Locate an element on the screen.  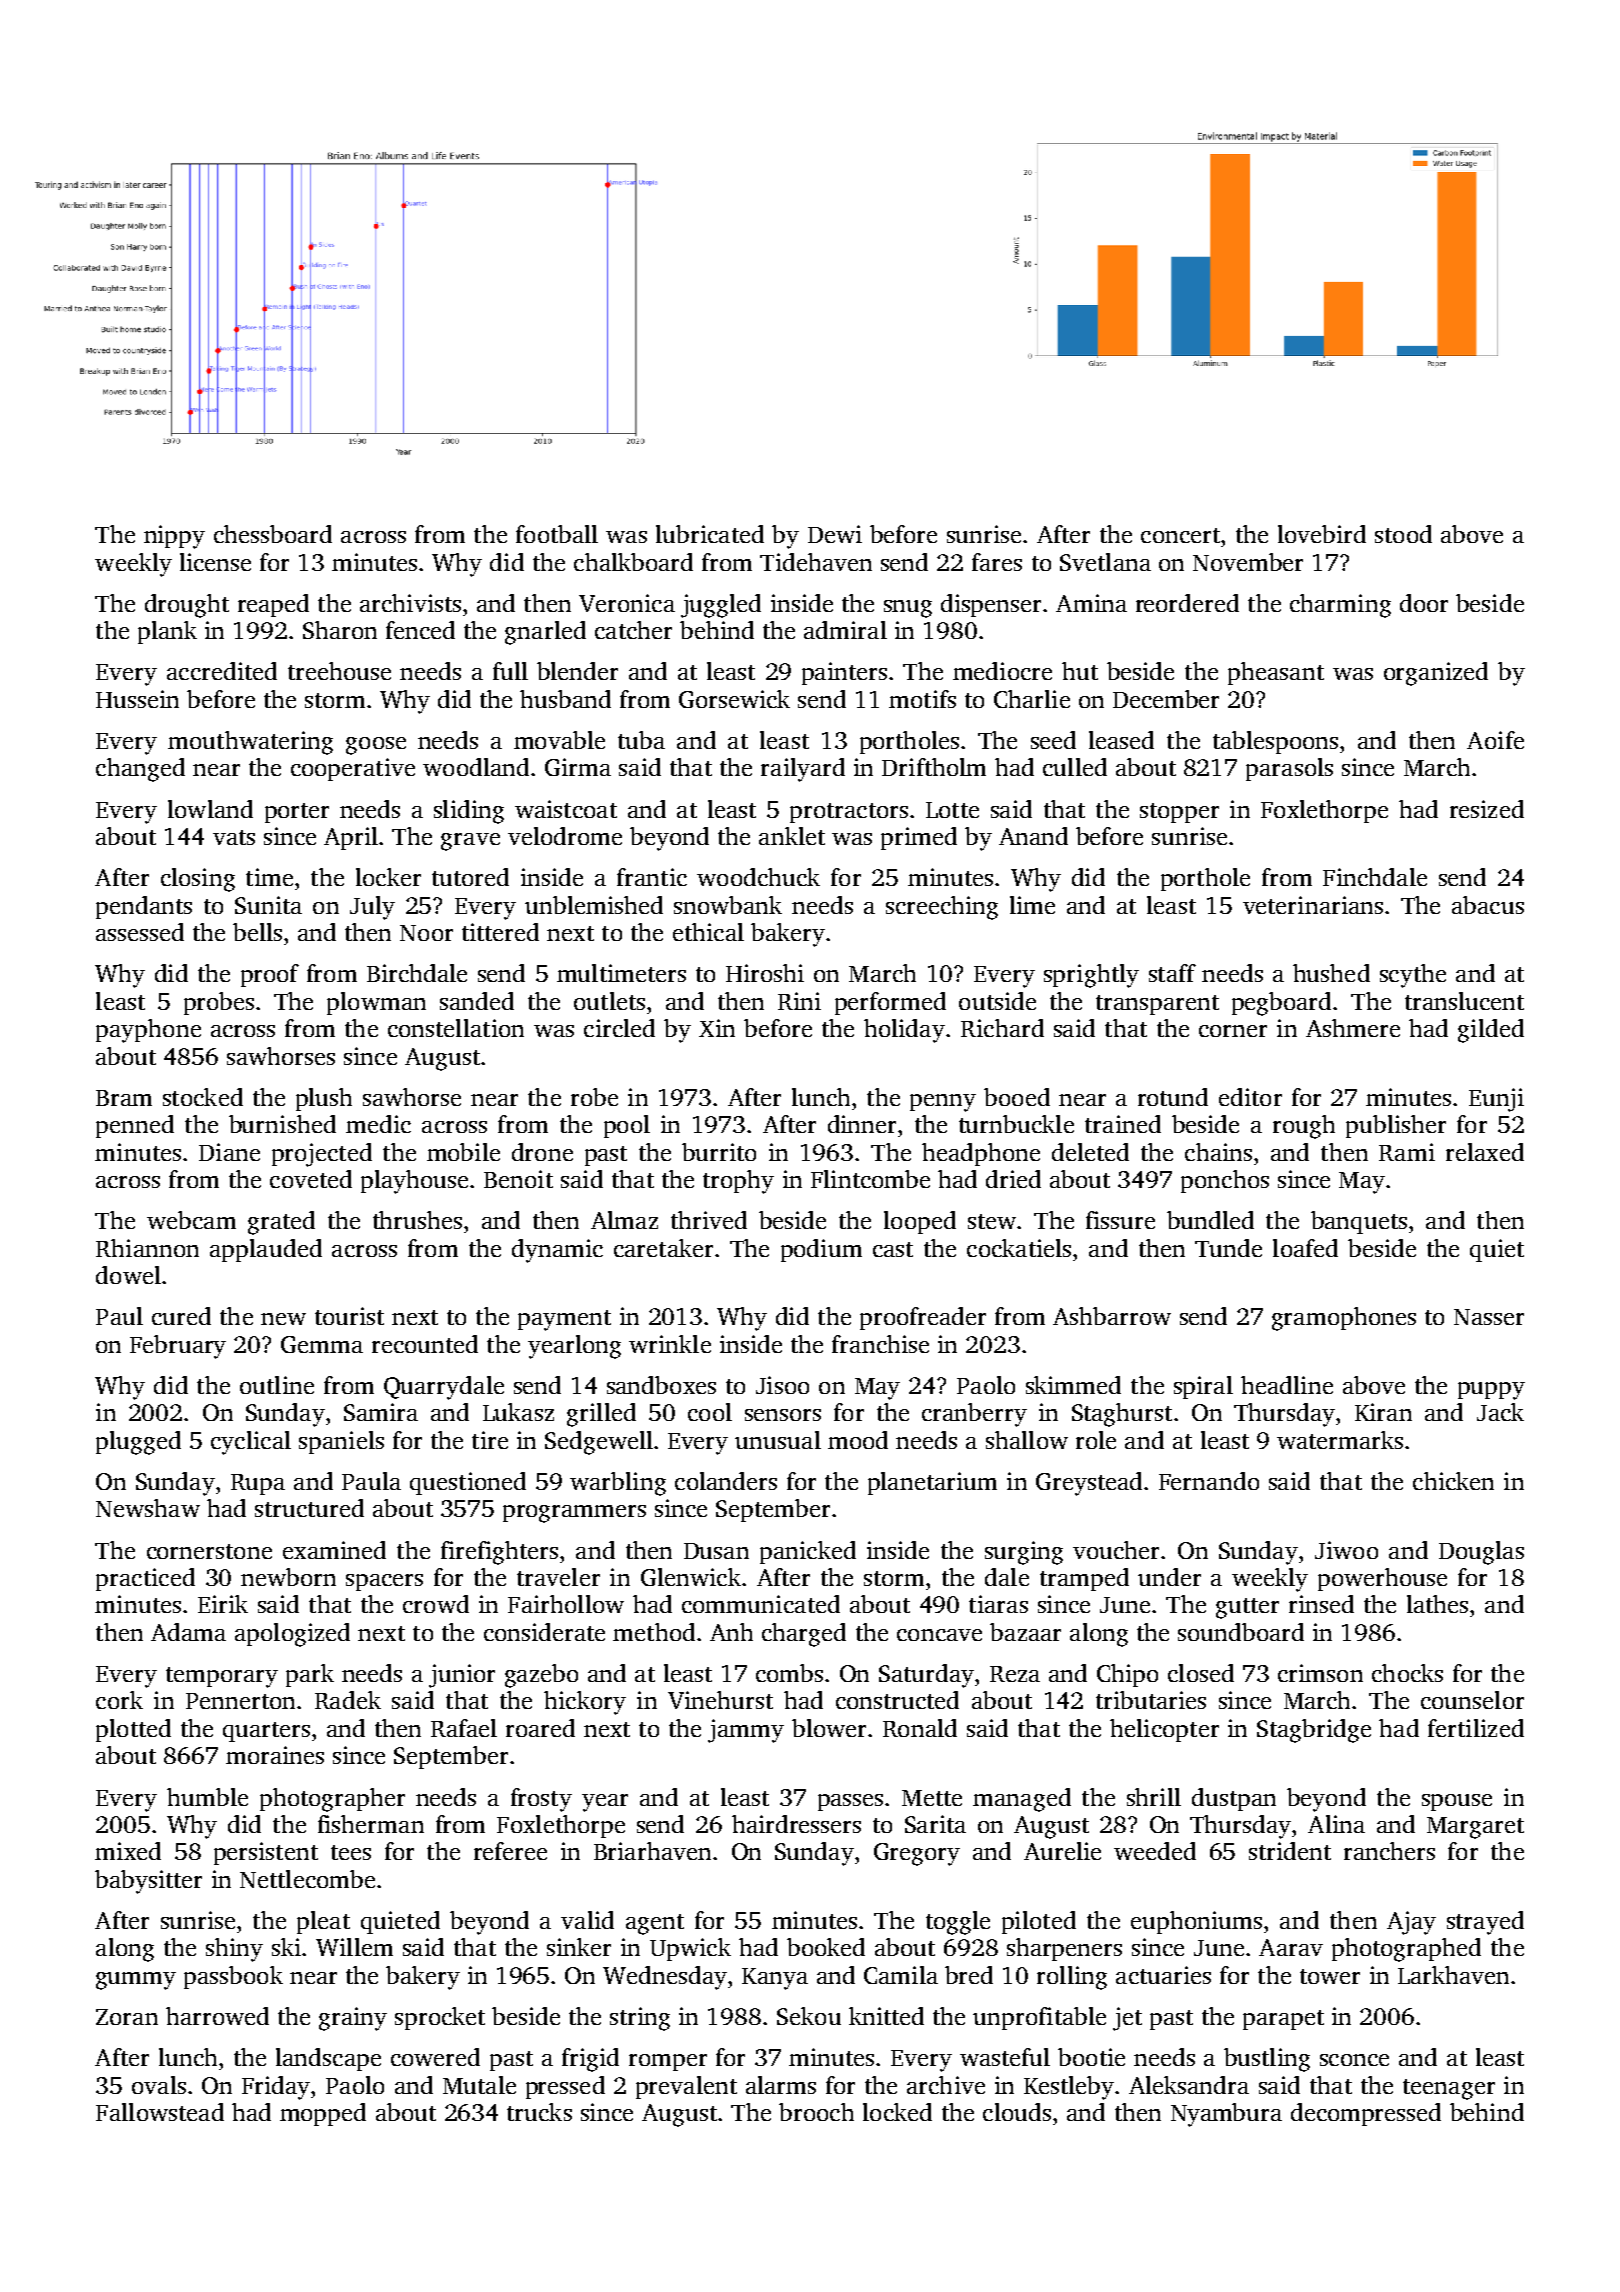
questioned is located at coordinates (468, 1483).
